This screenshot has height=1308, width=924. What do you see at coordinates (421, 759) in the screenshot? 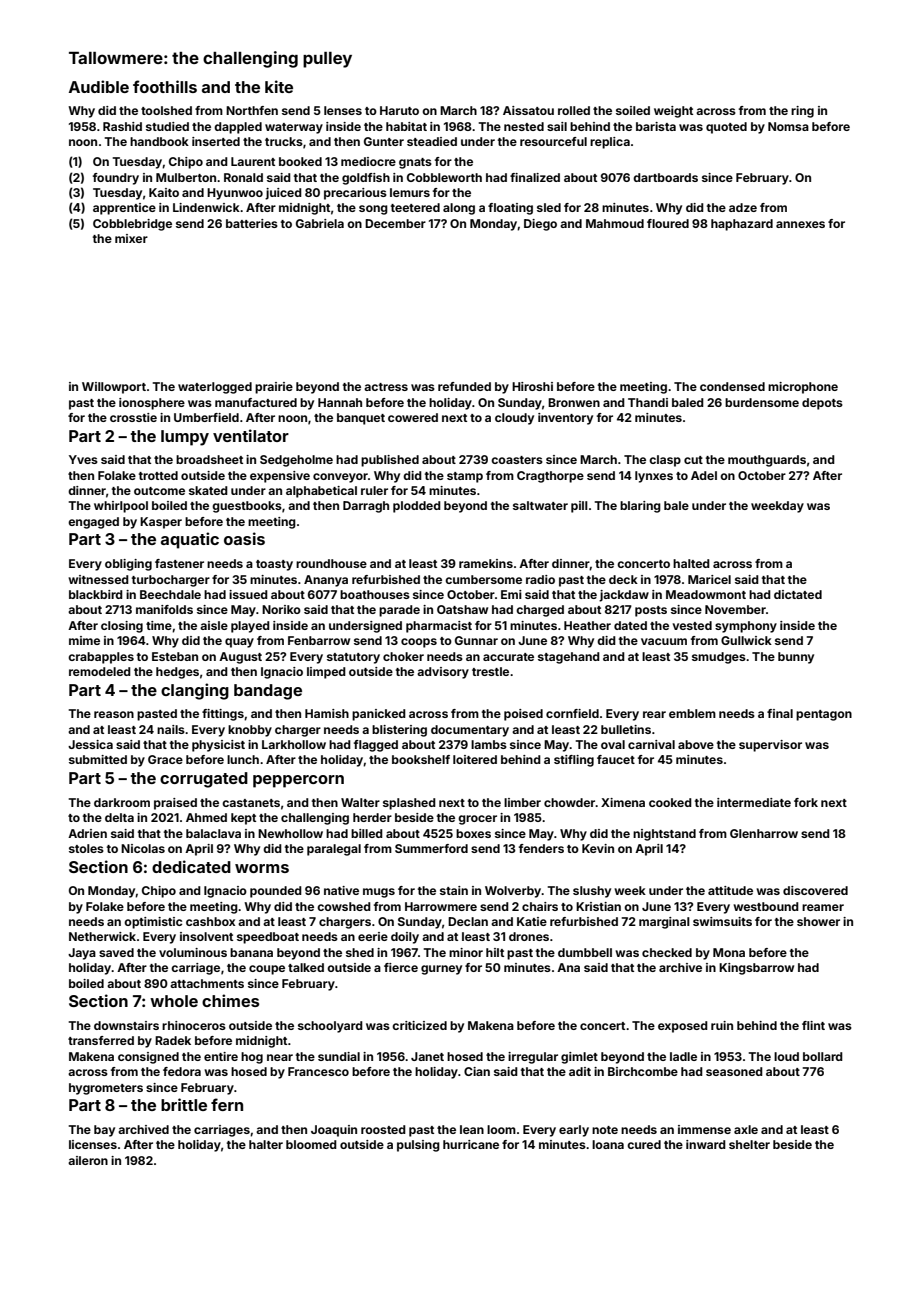
I see `bookshelf` at bounding box center [421, 759].
